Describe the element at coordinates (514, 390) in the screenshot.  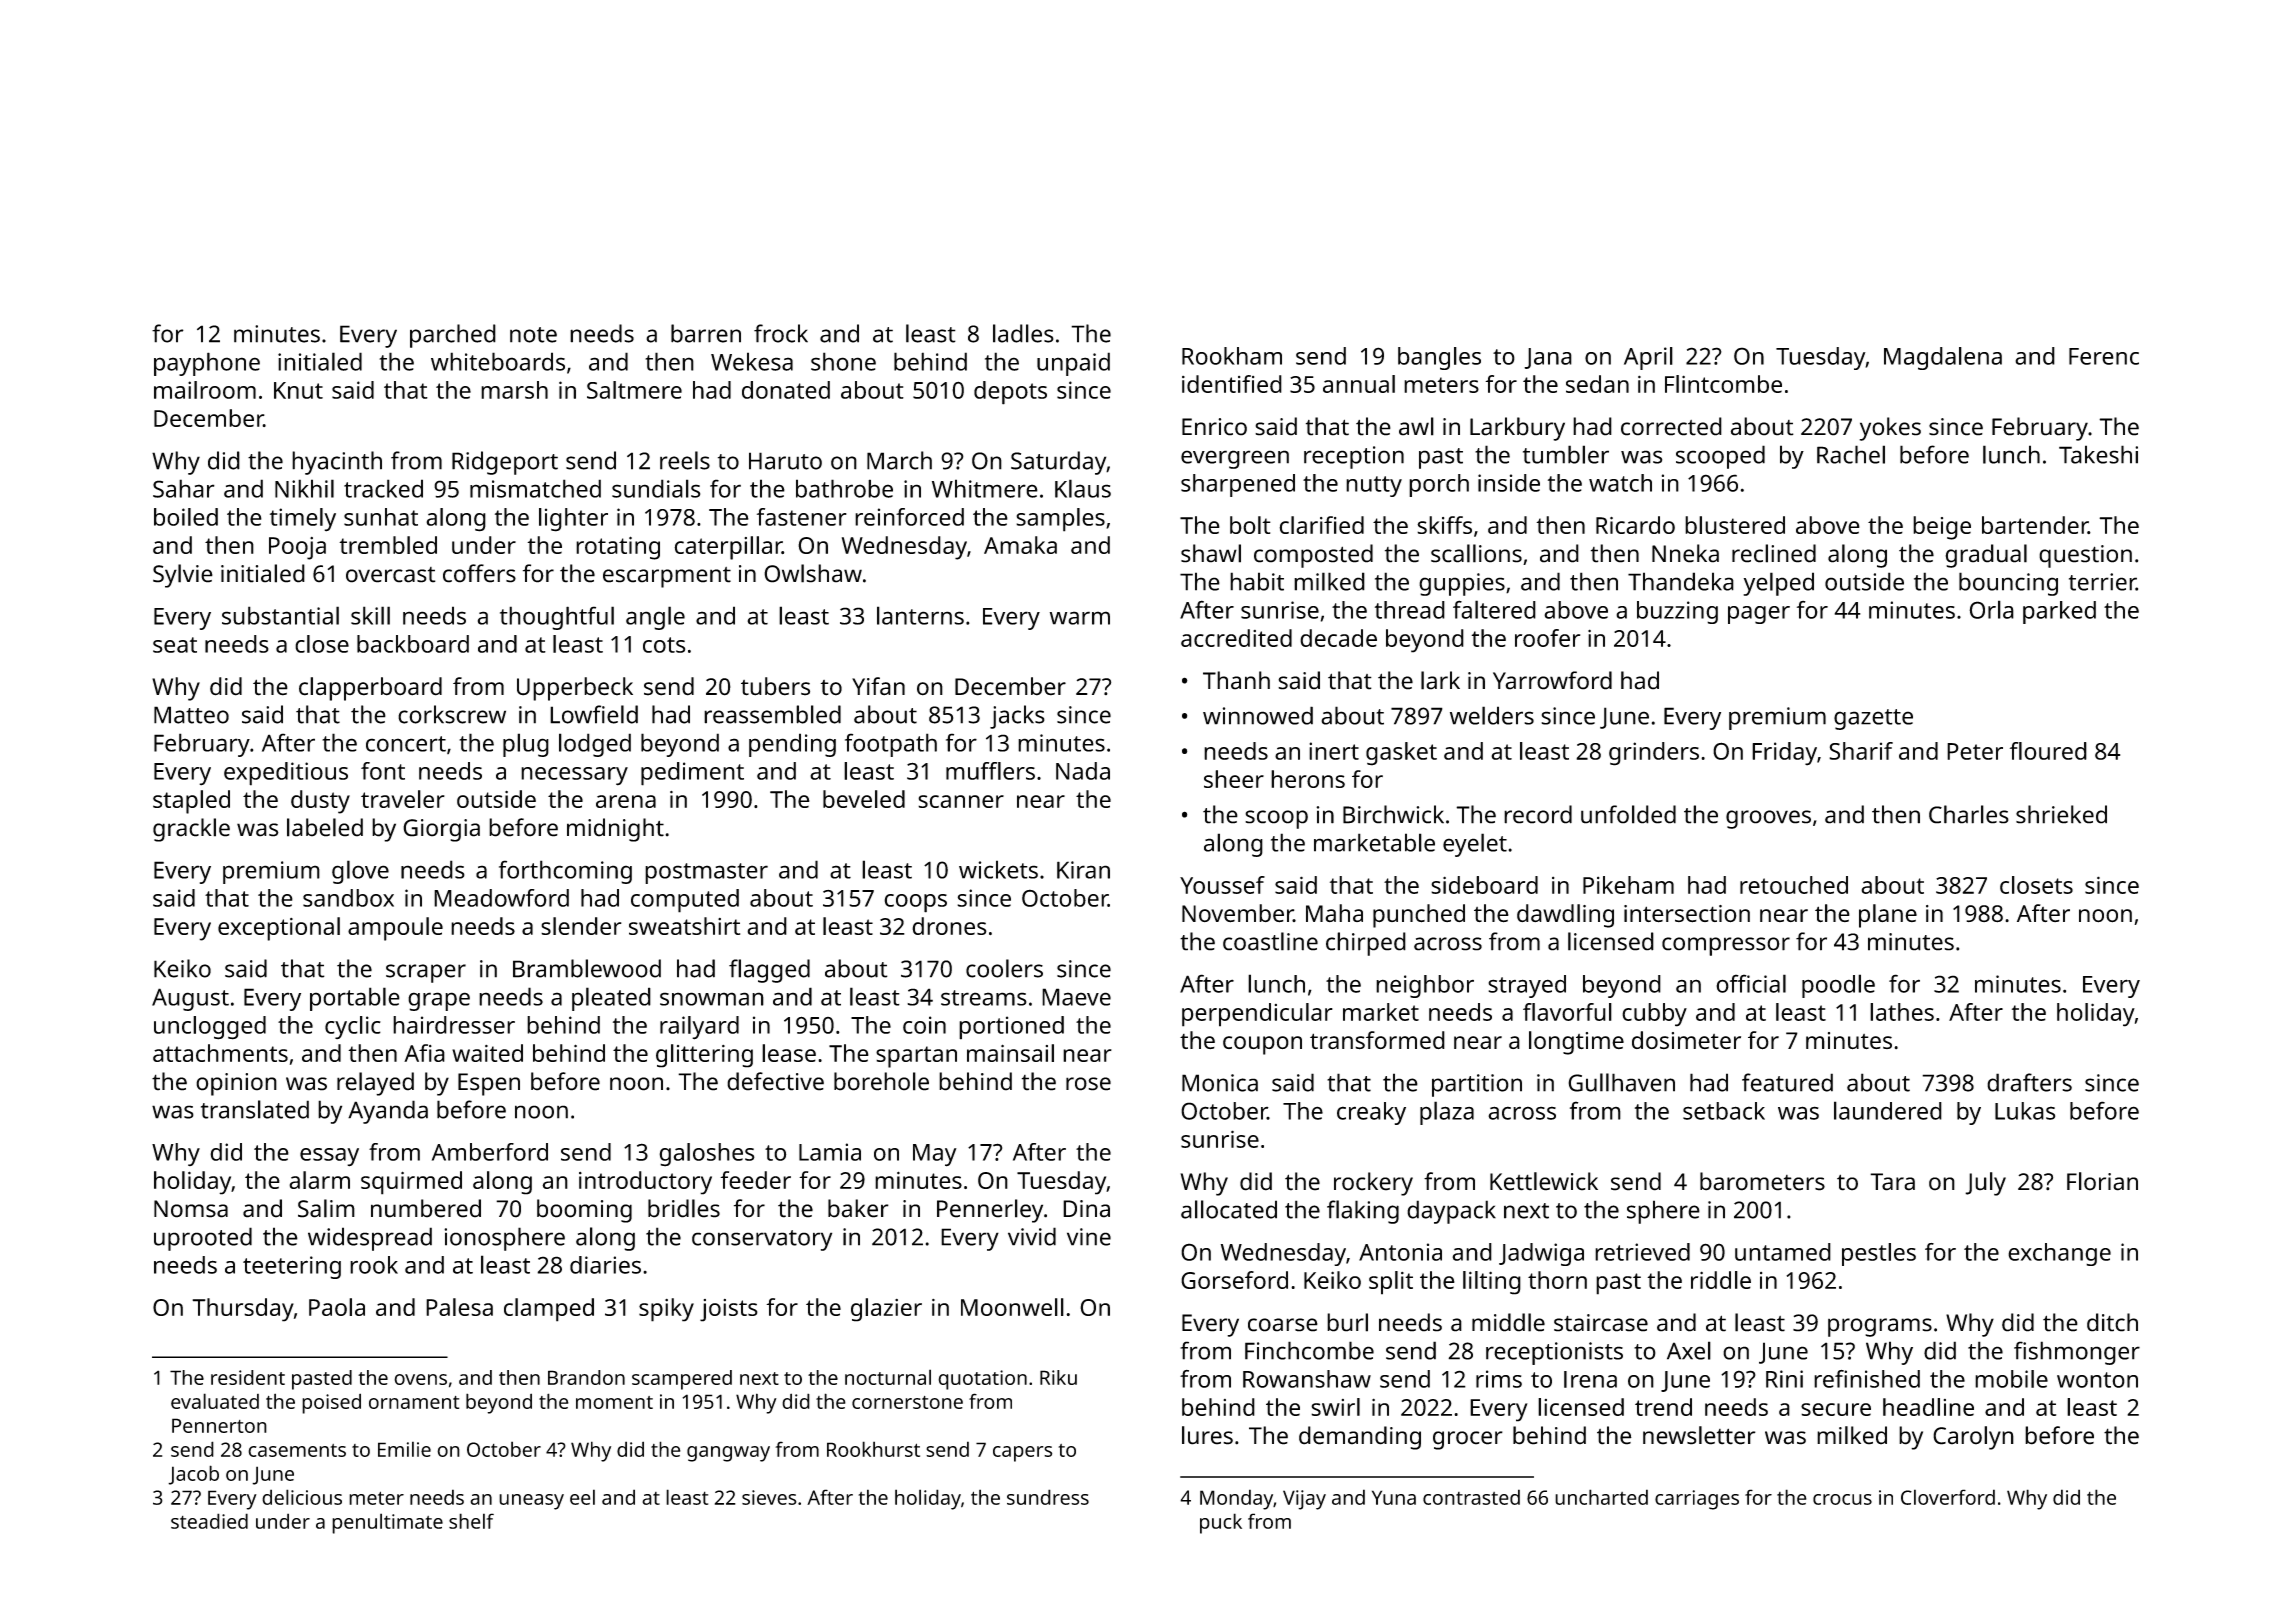
I see `marsh` at that location.
